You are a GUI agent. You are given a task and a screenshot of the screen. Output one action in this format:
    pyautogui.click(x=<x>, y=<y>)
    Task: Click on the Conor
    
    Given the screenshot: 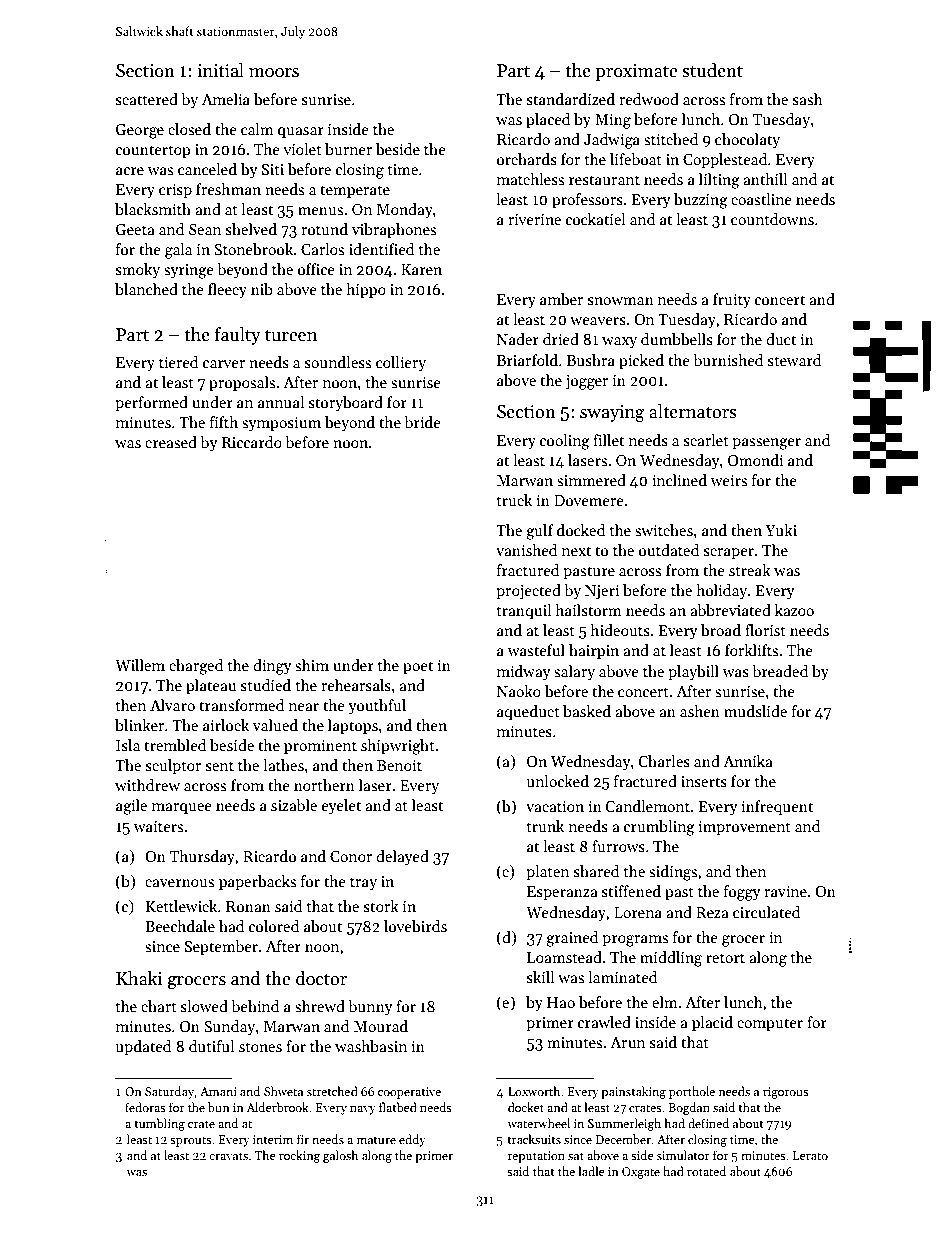 What is the action you would take?
    pyautogui.click(x=351, y=856)
